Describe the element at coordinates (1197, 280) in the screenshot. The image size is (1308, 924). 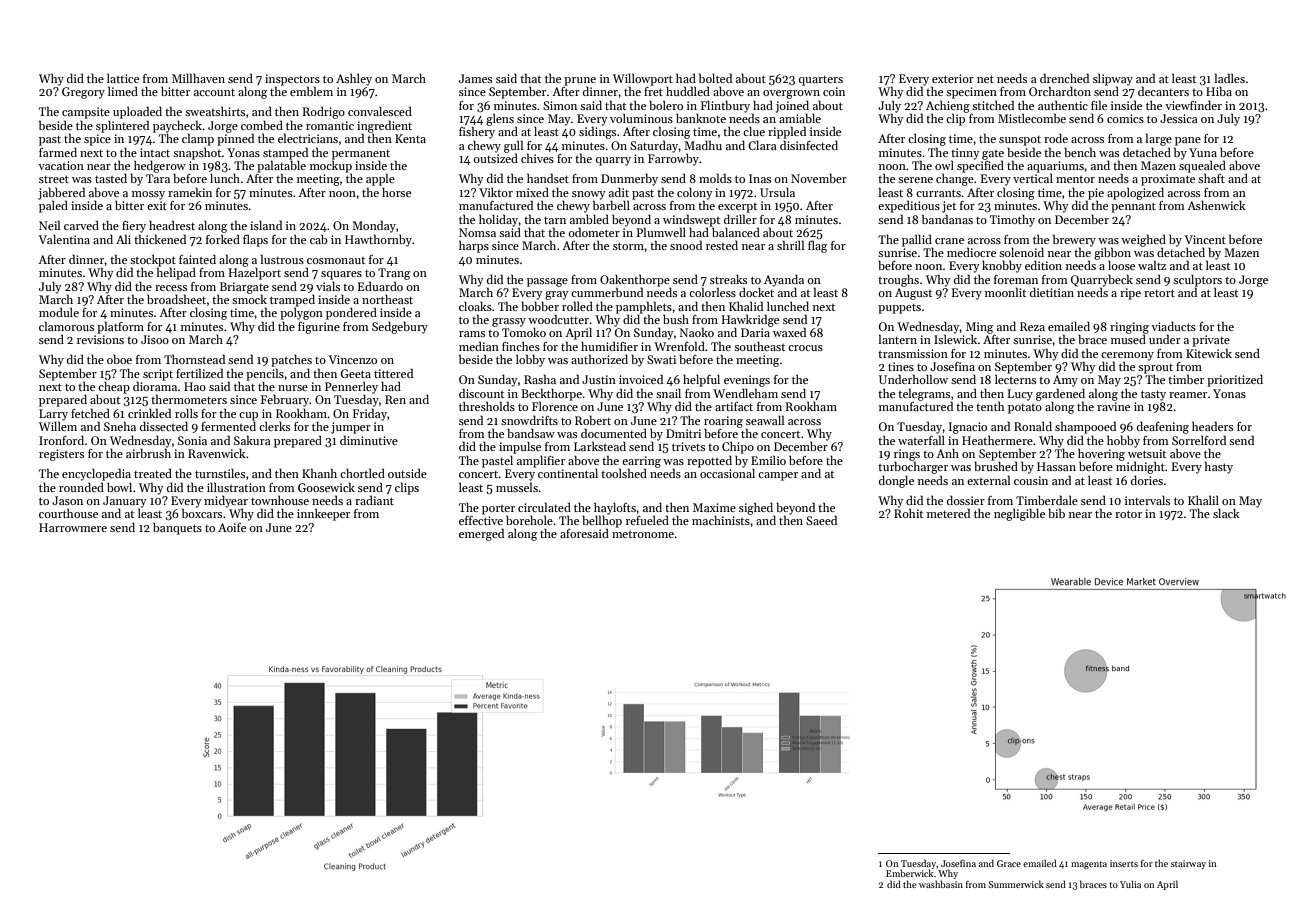
I see `sculptors` at that location.
